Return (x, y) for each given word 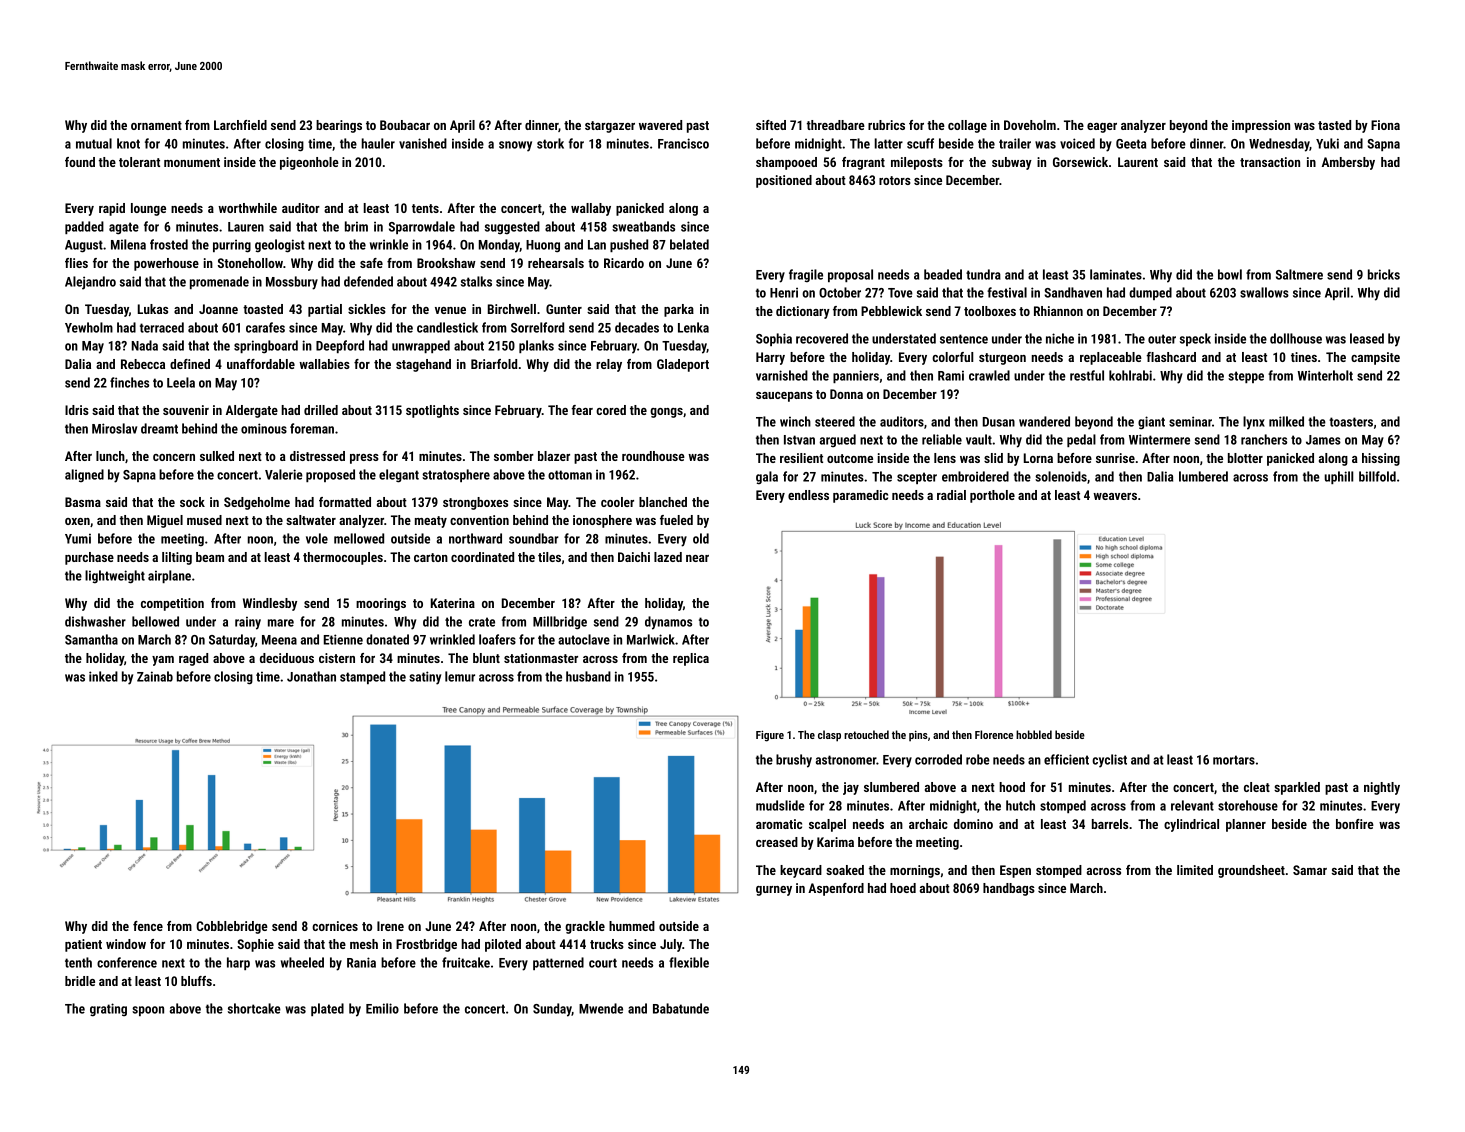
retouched (866, 734)
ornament (156, 125)
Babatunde (681, 1008)
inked (103, 676)
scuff (920, 143)
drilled (321, 410)
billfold (1377, 476)
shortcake (254, 1008)
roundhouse (653, 456)
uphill (1339, 477)
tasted (1334, 125)
